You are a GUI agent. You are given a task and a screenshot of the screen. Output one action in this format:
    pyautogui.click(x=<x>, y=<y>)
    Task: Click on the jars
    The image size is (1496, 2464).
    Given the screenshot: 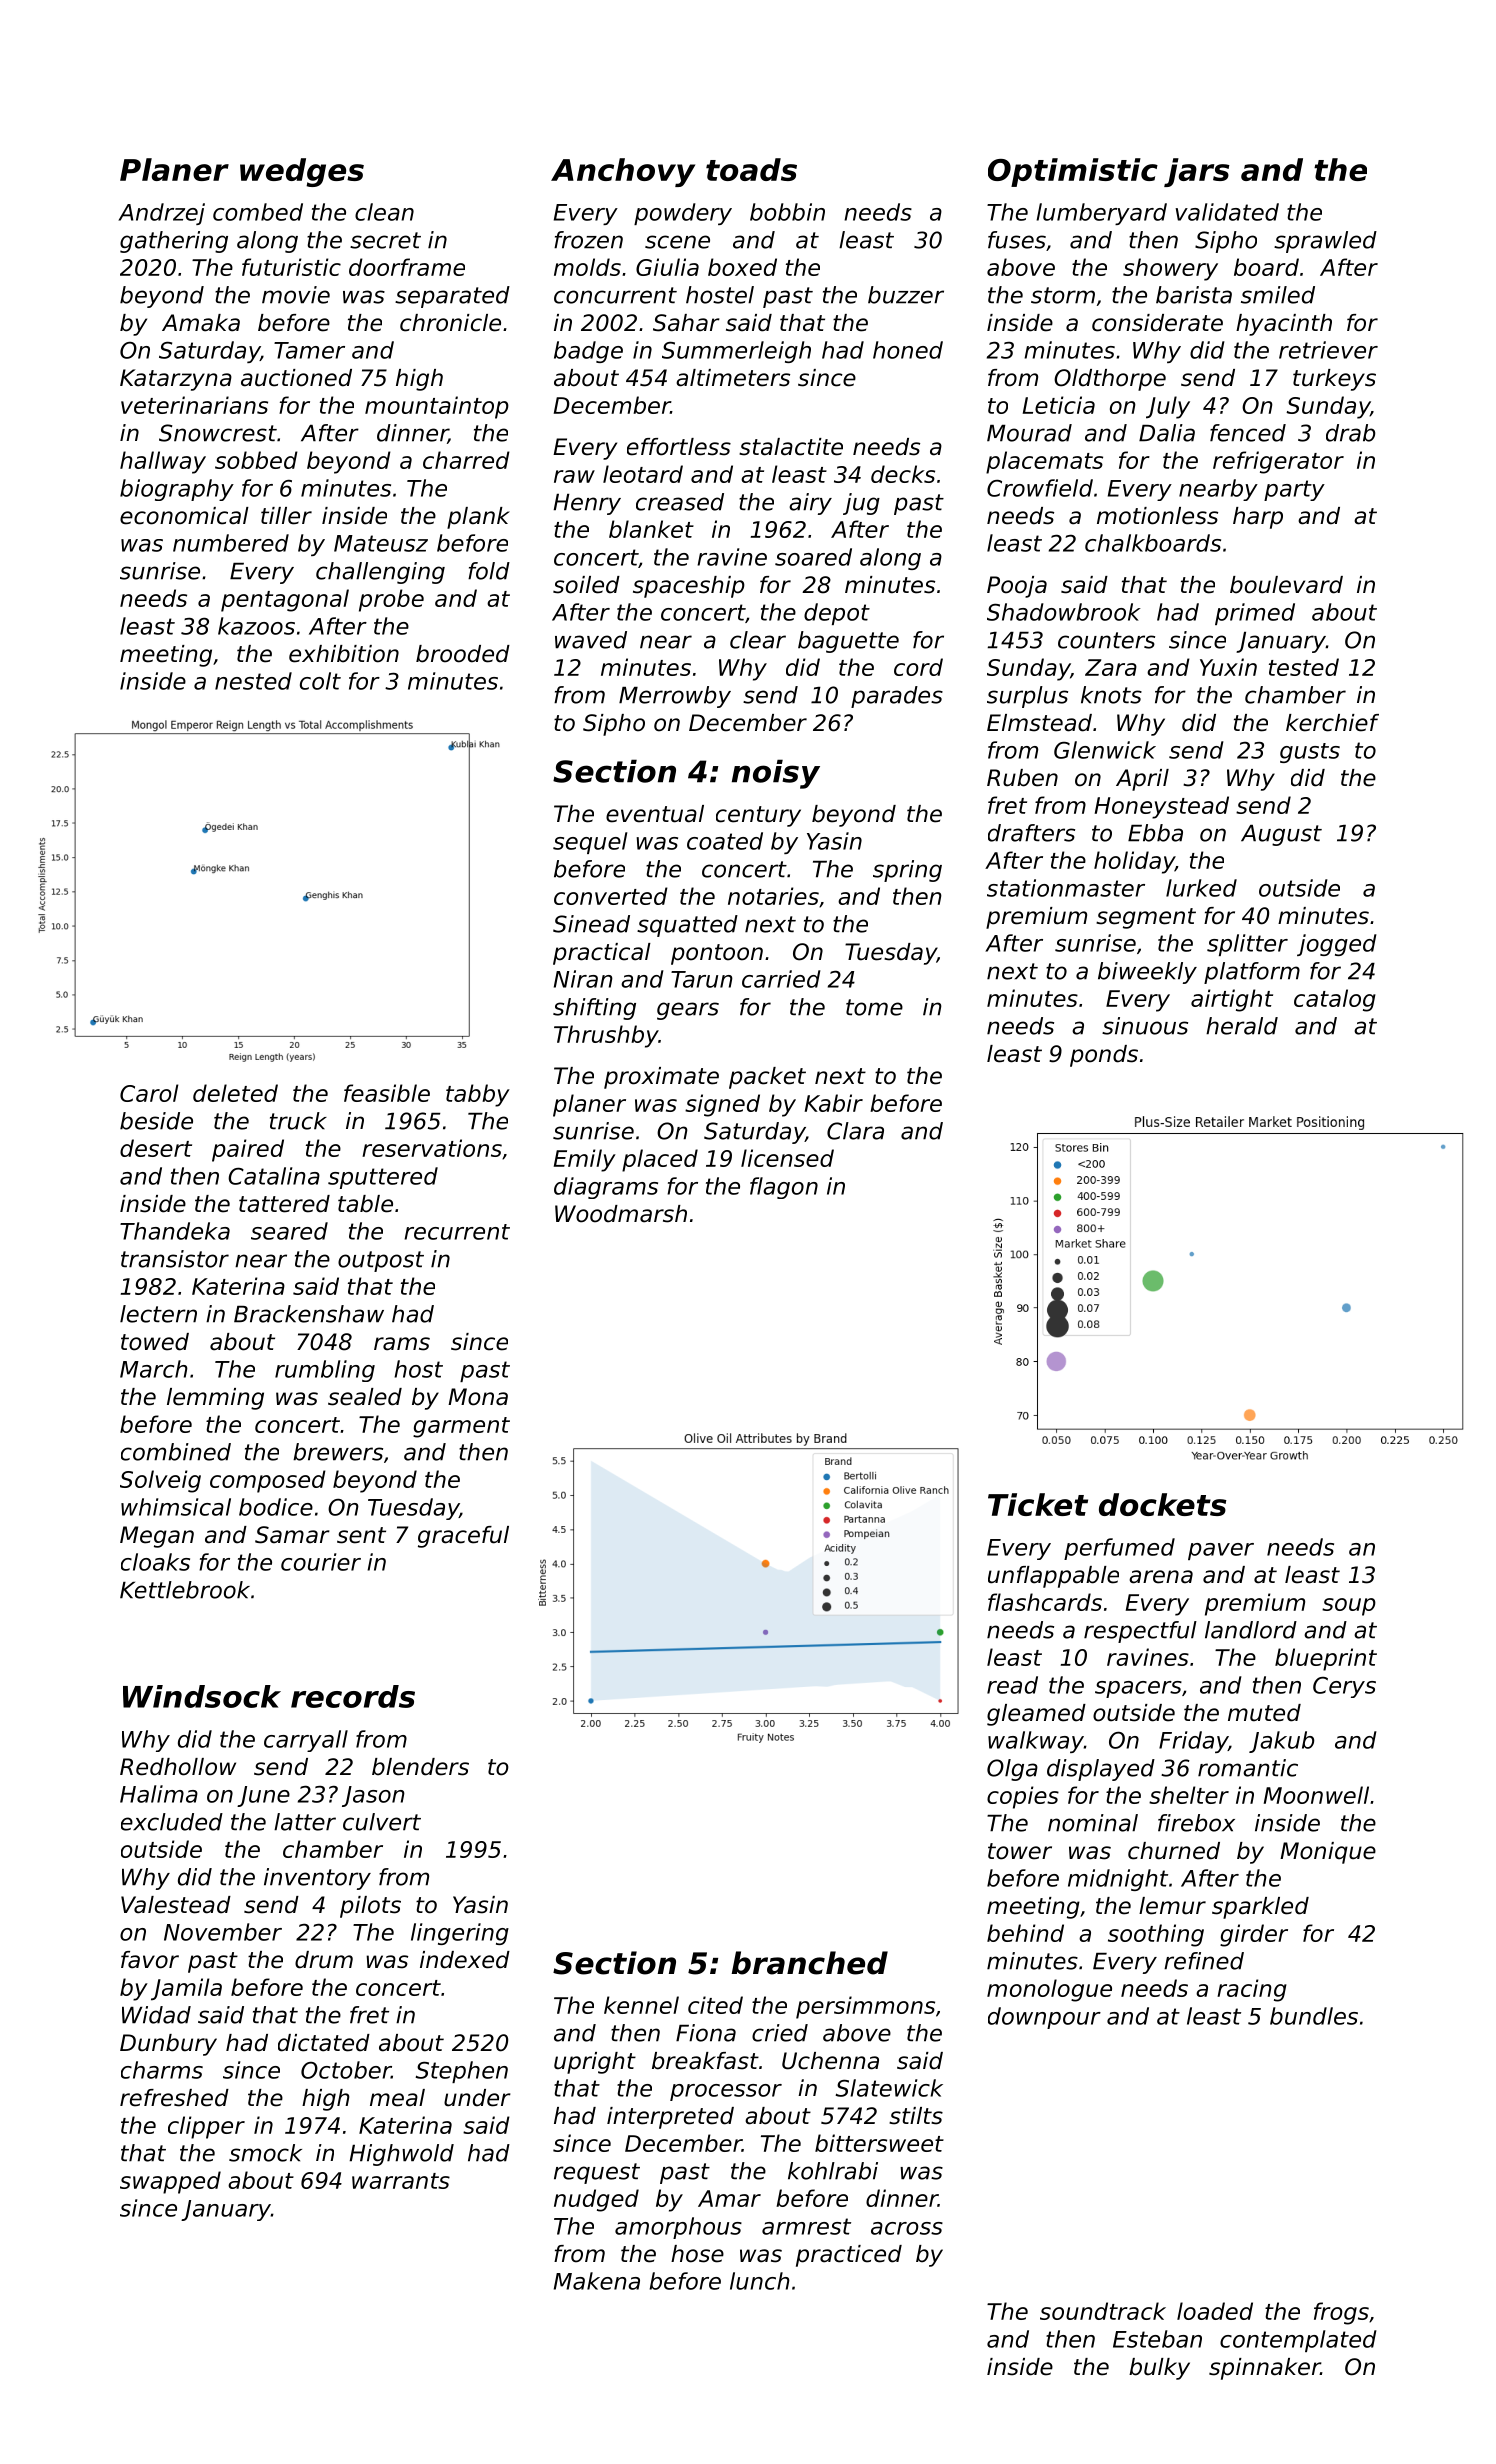 What is the action you would take?
    pyautogui.click(x=1197, y=172)
